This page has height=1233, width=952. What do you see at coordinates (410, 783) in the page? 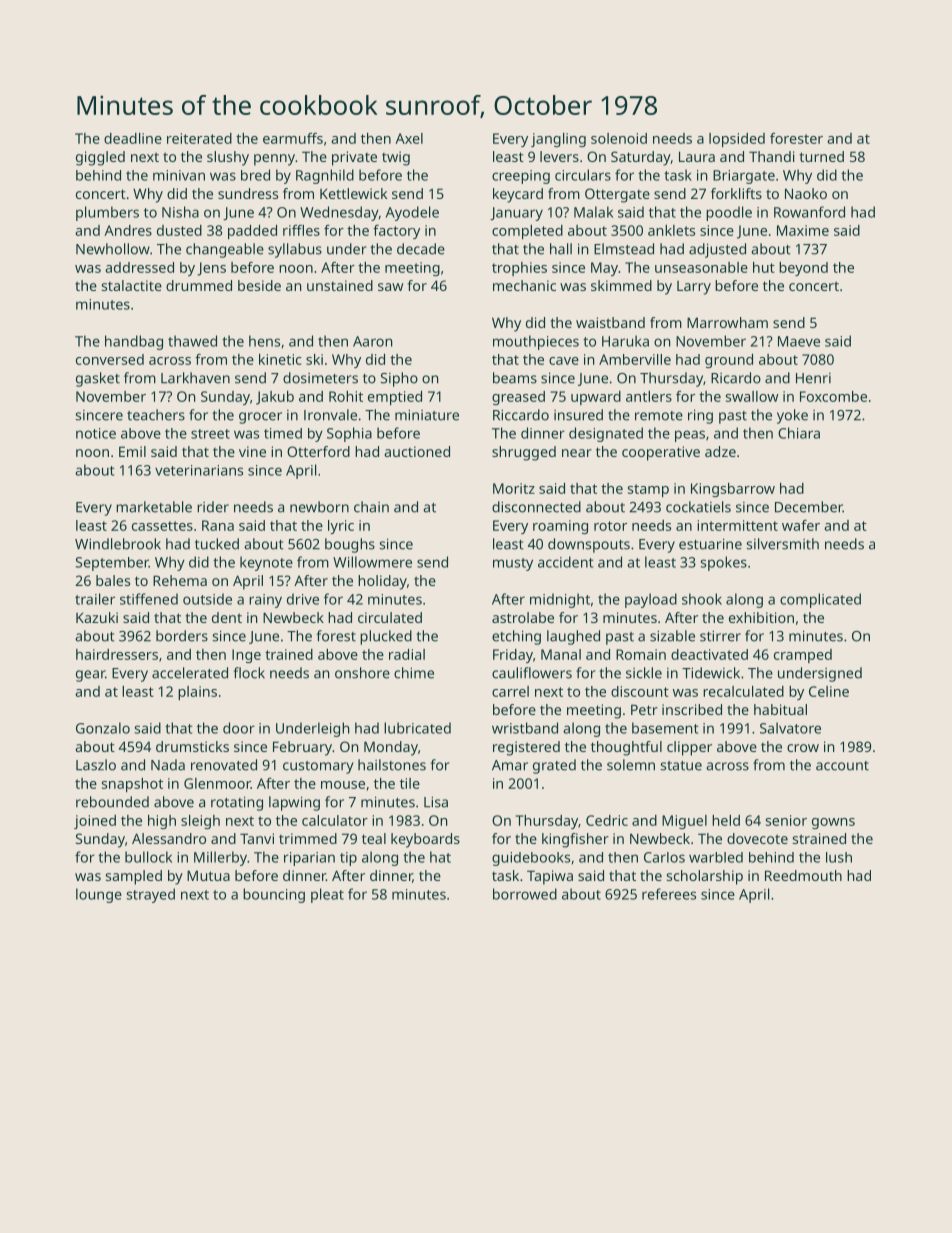
I see `tile` at bounding box center [410, 783].
